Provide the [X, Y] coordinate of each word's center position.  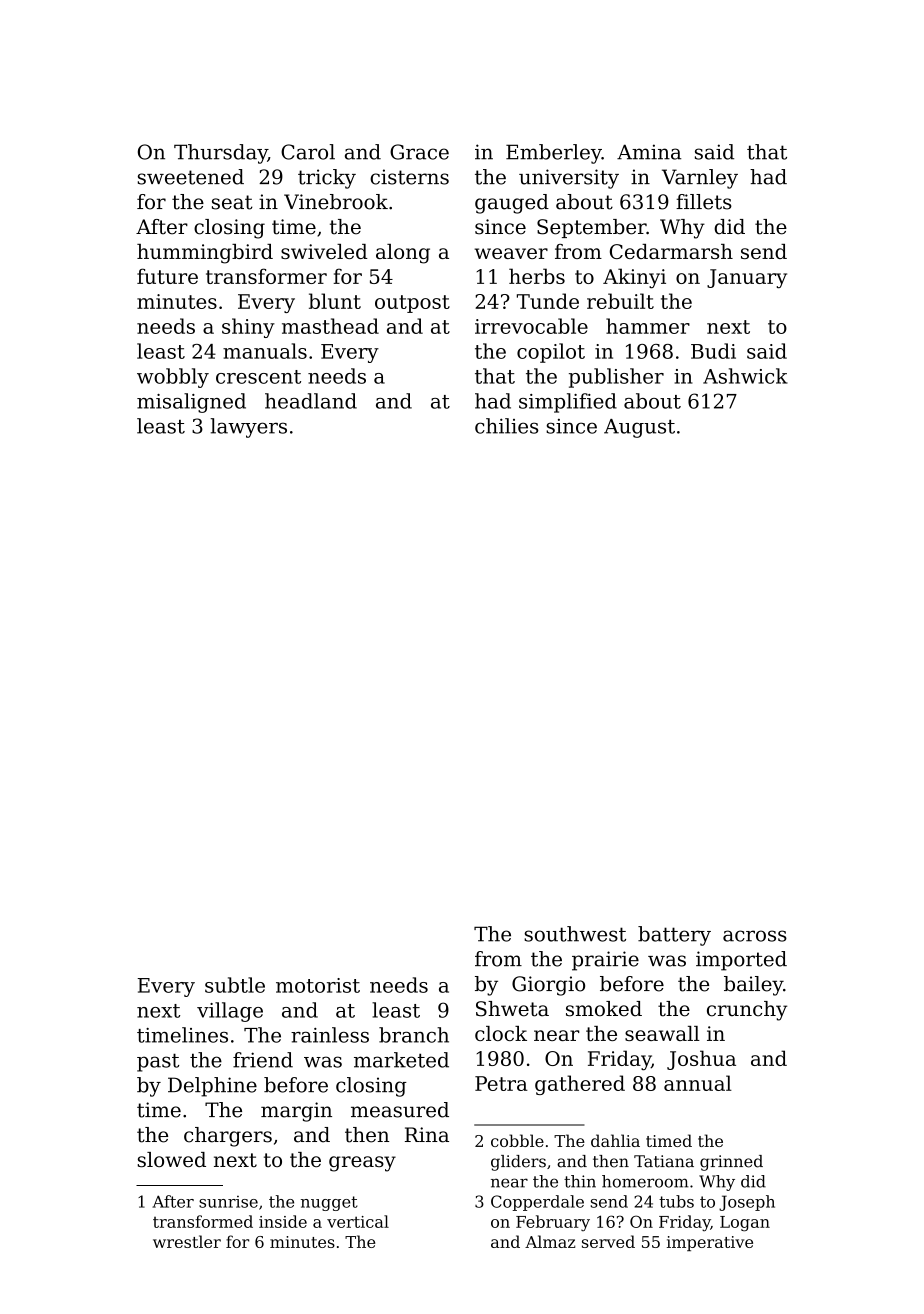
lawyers [248, 428]
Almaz [550, 1241]
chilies [507, 426]
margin [296, 1112]
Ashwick [745, 376]
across [755, 936]
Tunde [548, 301]
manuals [265, 351]
